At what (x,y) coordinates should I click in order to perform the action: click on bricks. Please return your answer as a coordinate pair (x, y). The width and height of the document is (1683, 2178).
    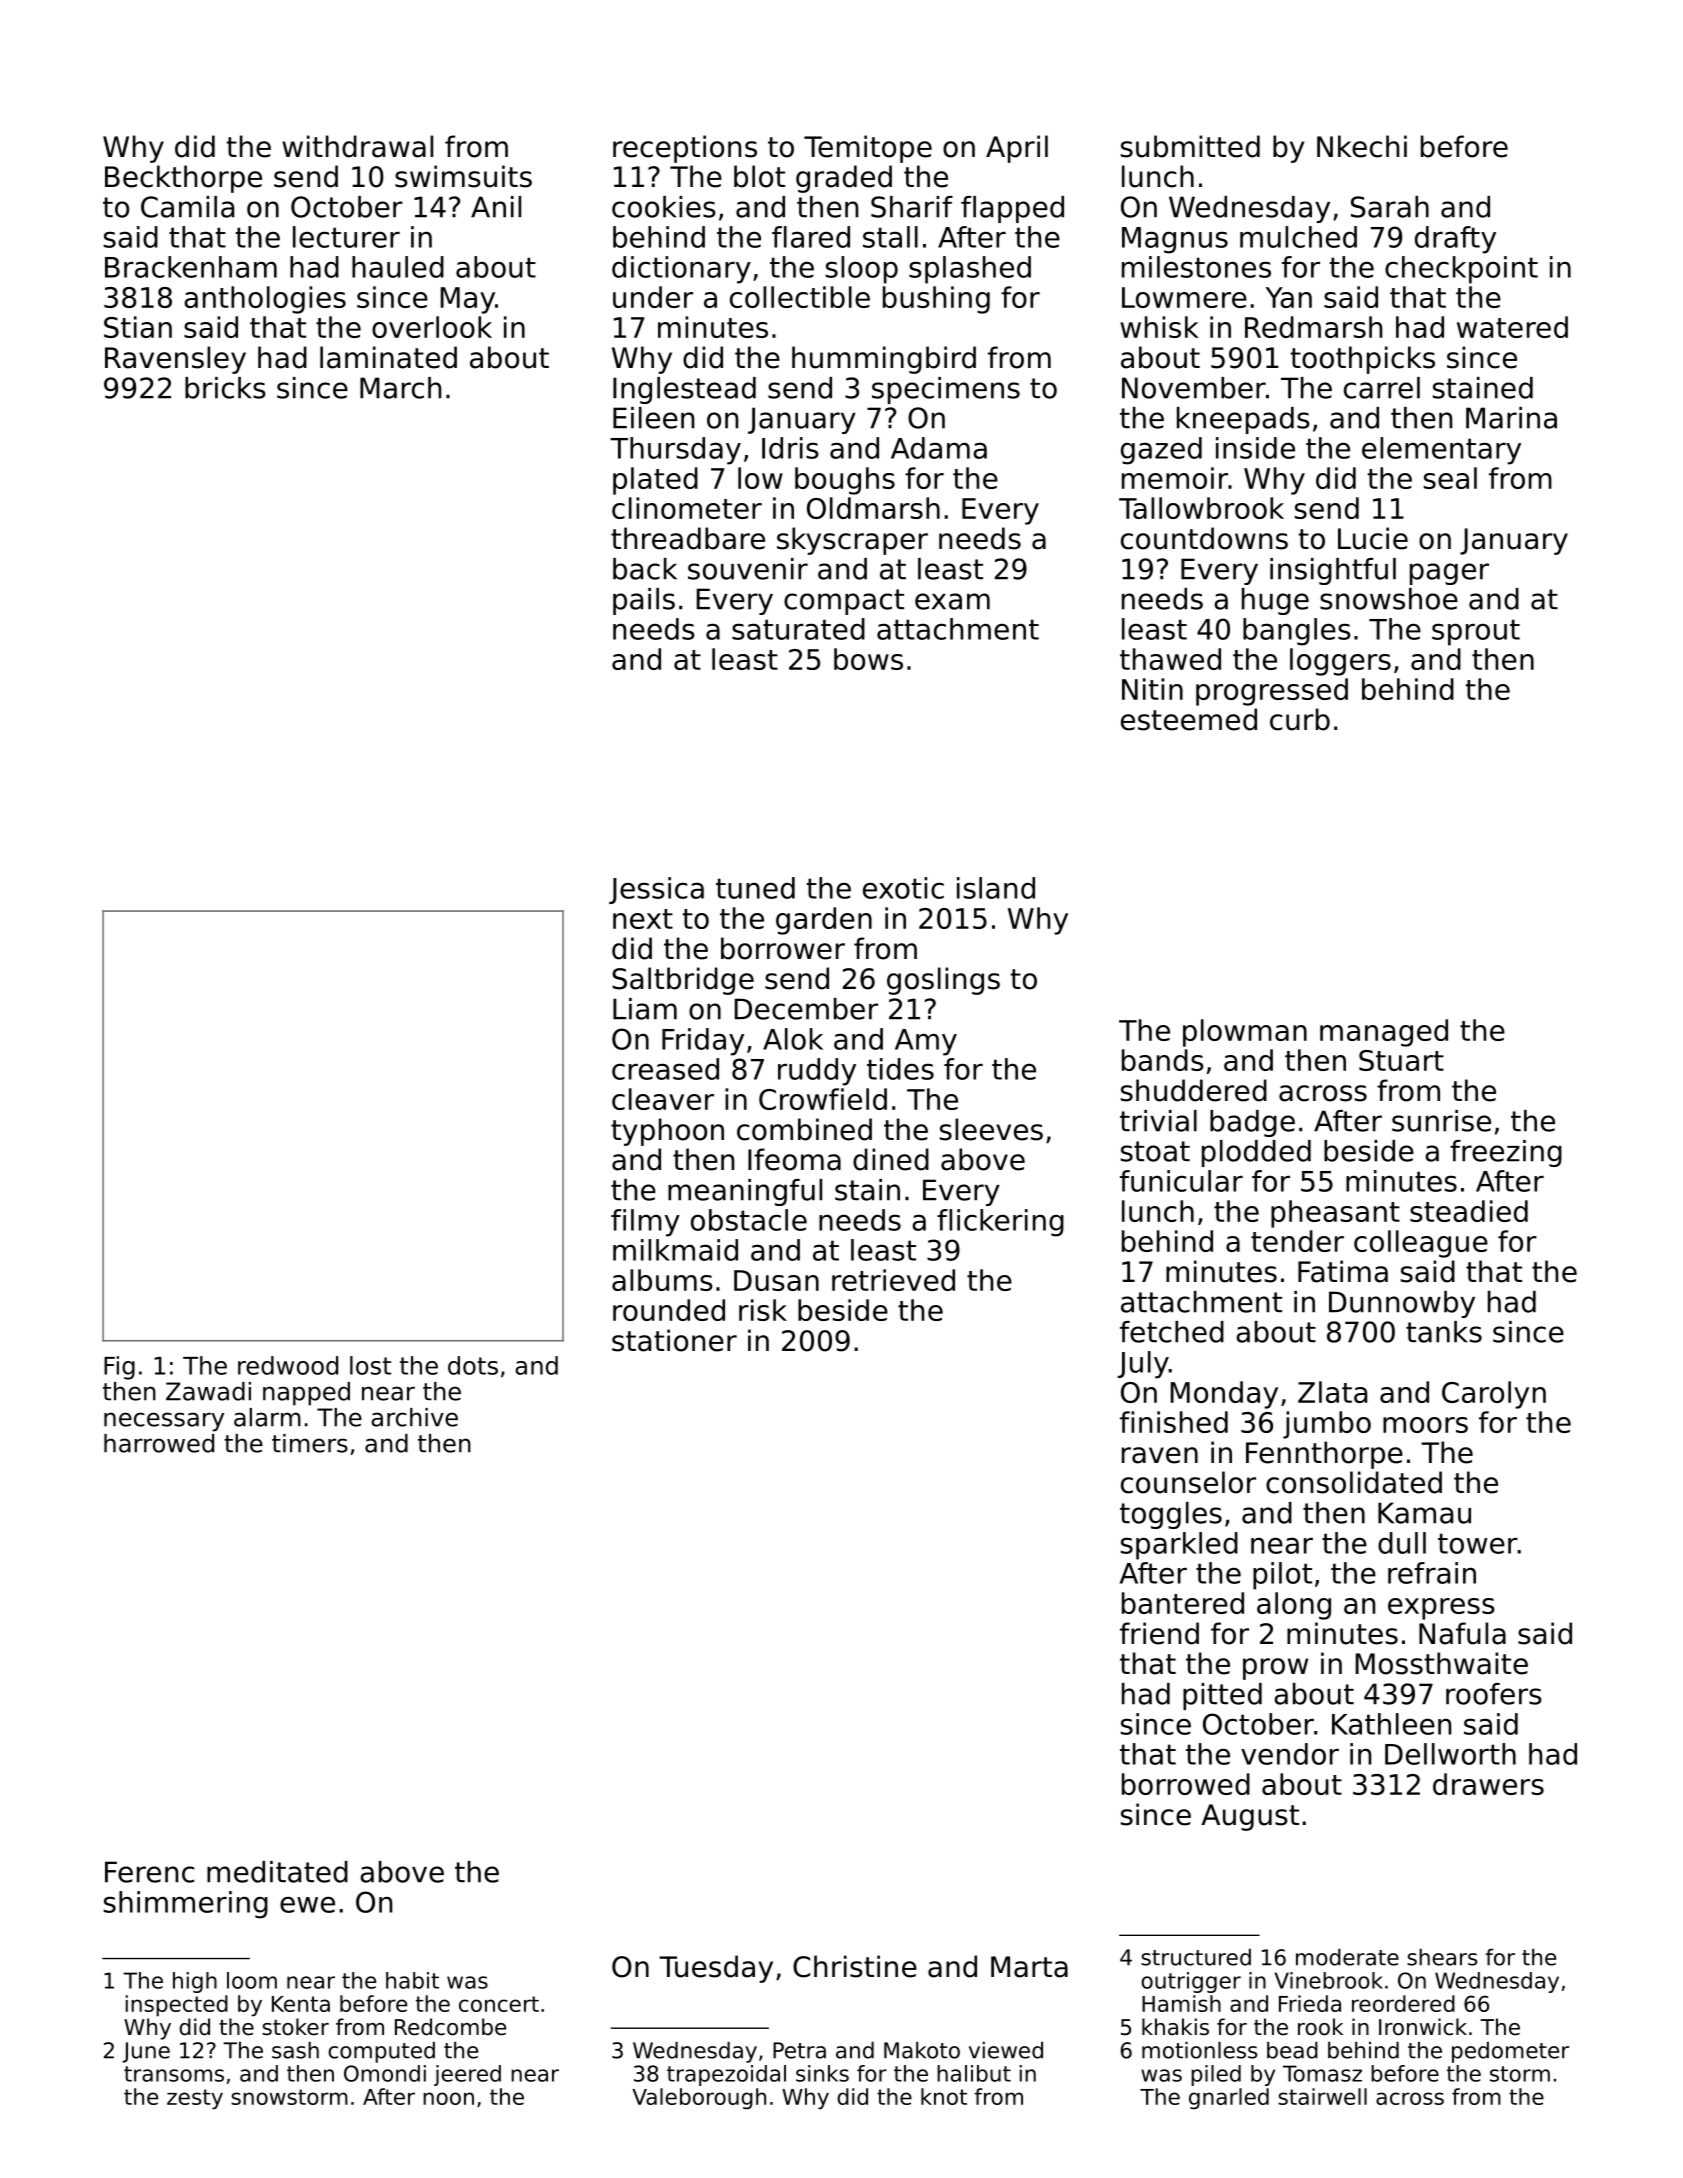
    Looking at the image, I should click on (225, 388).
